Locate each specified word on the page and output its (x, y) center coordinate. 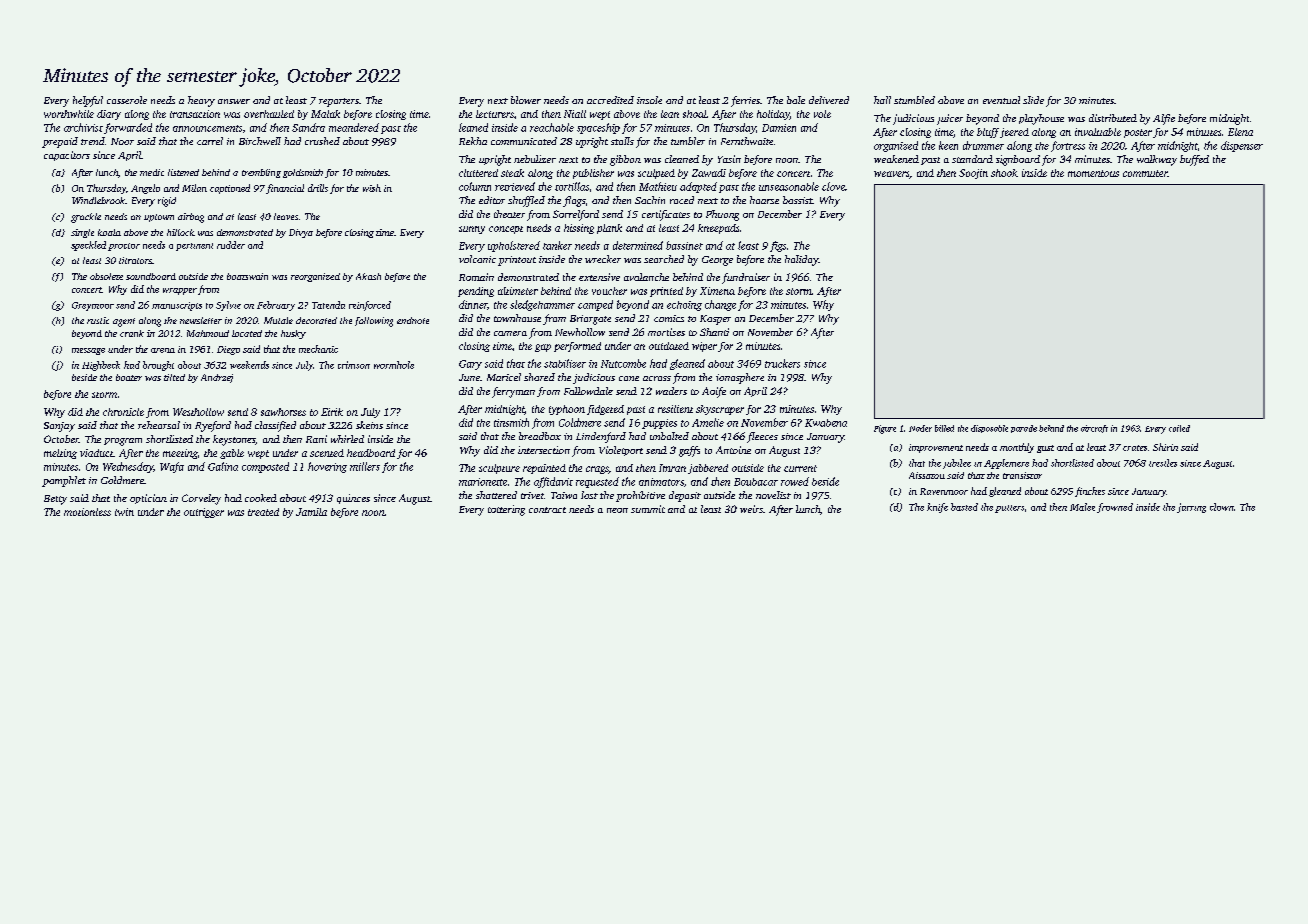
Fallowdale (588, 391)
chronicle (123, 412)
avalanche (646, 277)
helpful (88, 101)
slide (1033, 100)
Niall (575, 114)
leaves (286, 216)
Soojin (973, 174)
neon (617, 510)
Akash (368, 276)
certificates (666, 215)
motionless (87, 512)
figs (778, 246)
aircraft (1094, 429)
